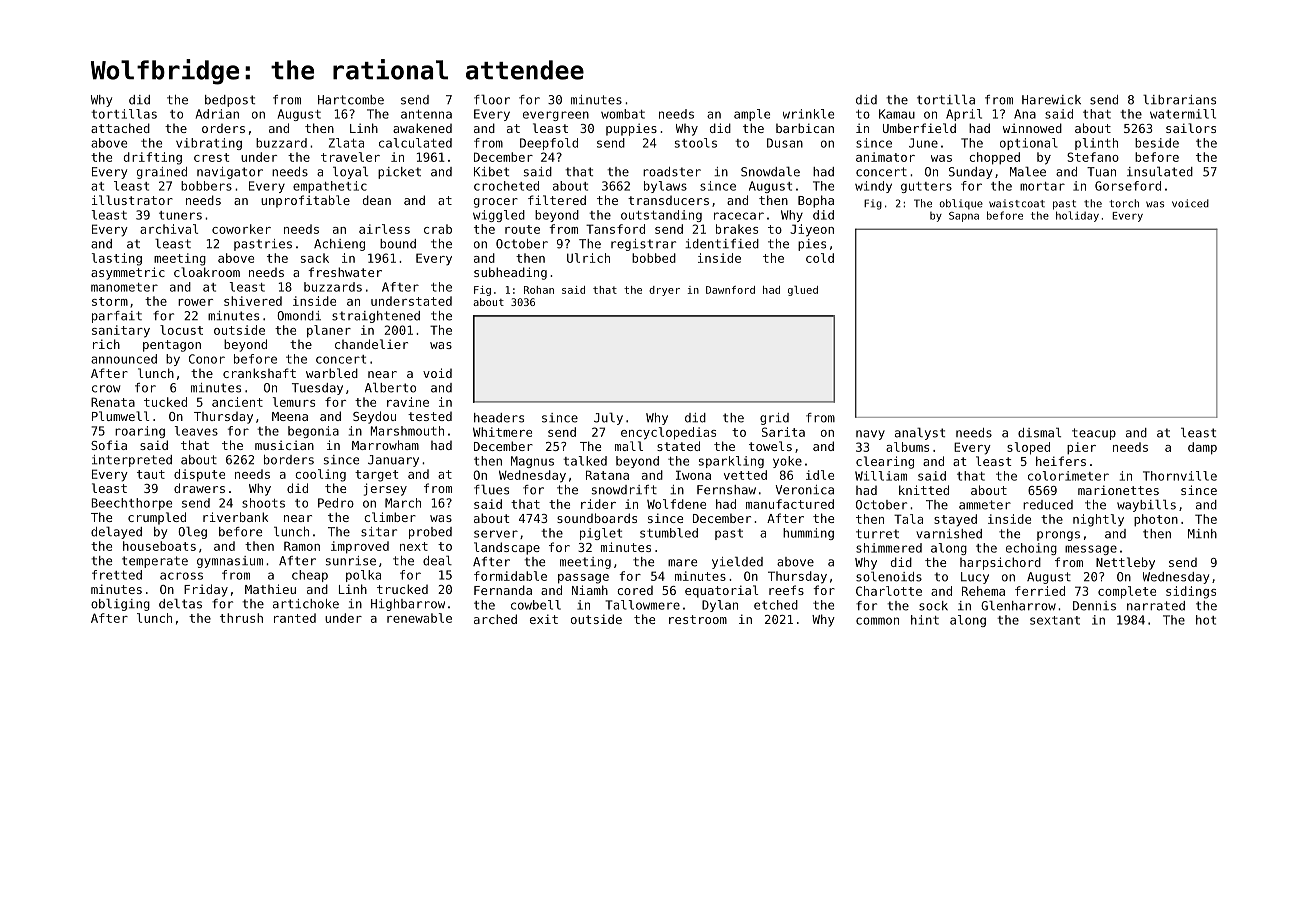 This screenshot has width=1308, height=924. I want to click on archival, so click(169, 229).
